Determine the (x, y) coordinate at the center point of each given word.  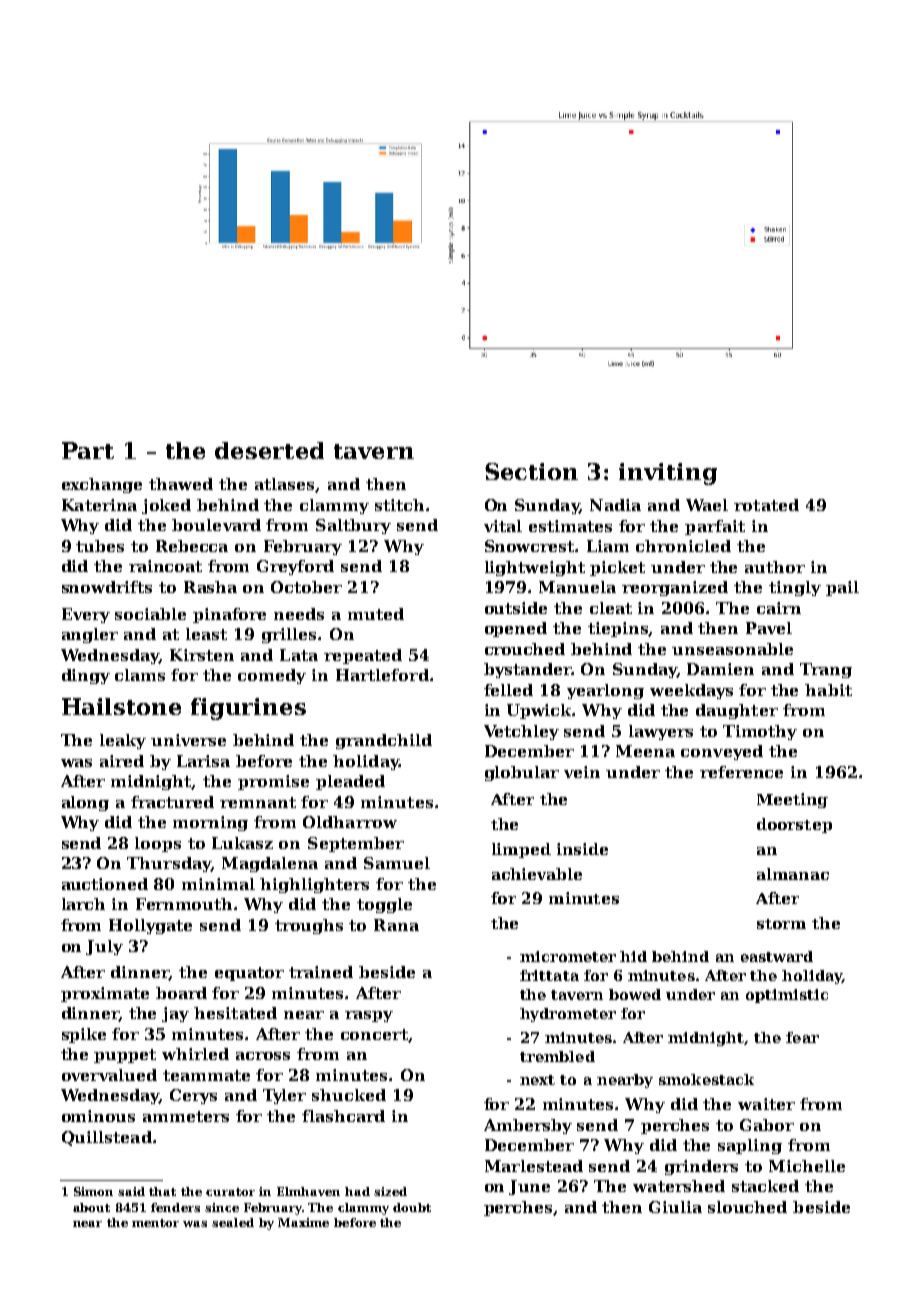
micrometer (568, 956)
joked (166, 506)
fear (802, 1037)
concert (374, 1034)
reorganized (675, 588)
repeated (363, 656)
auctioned (105, 884)
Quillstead (107, 1138)
